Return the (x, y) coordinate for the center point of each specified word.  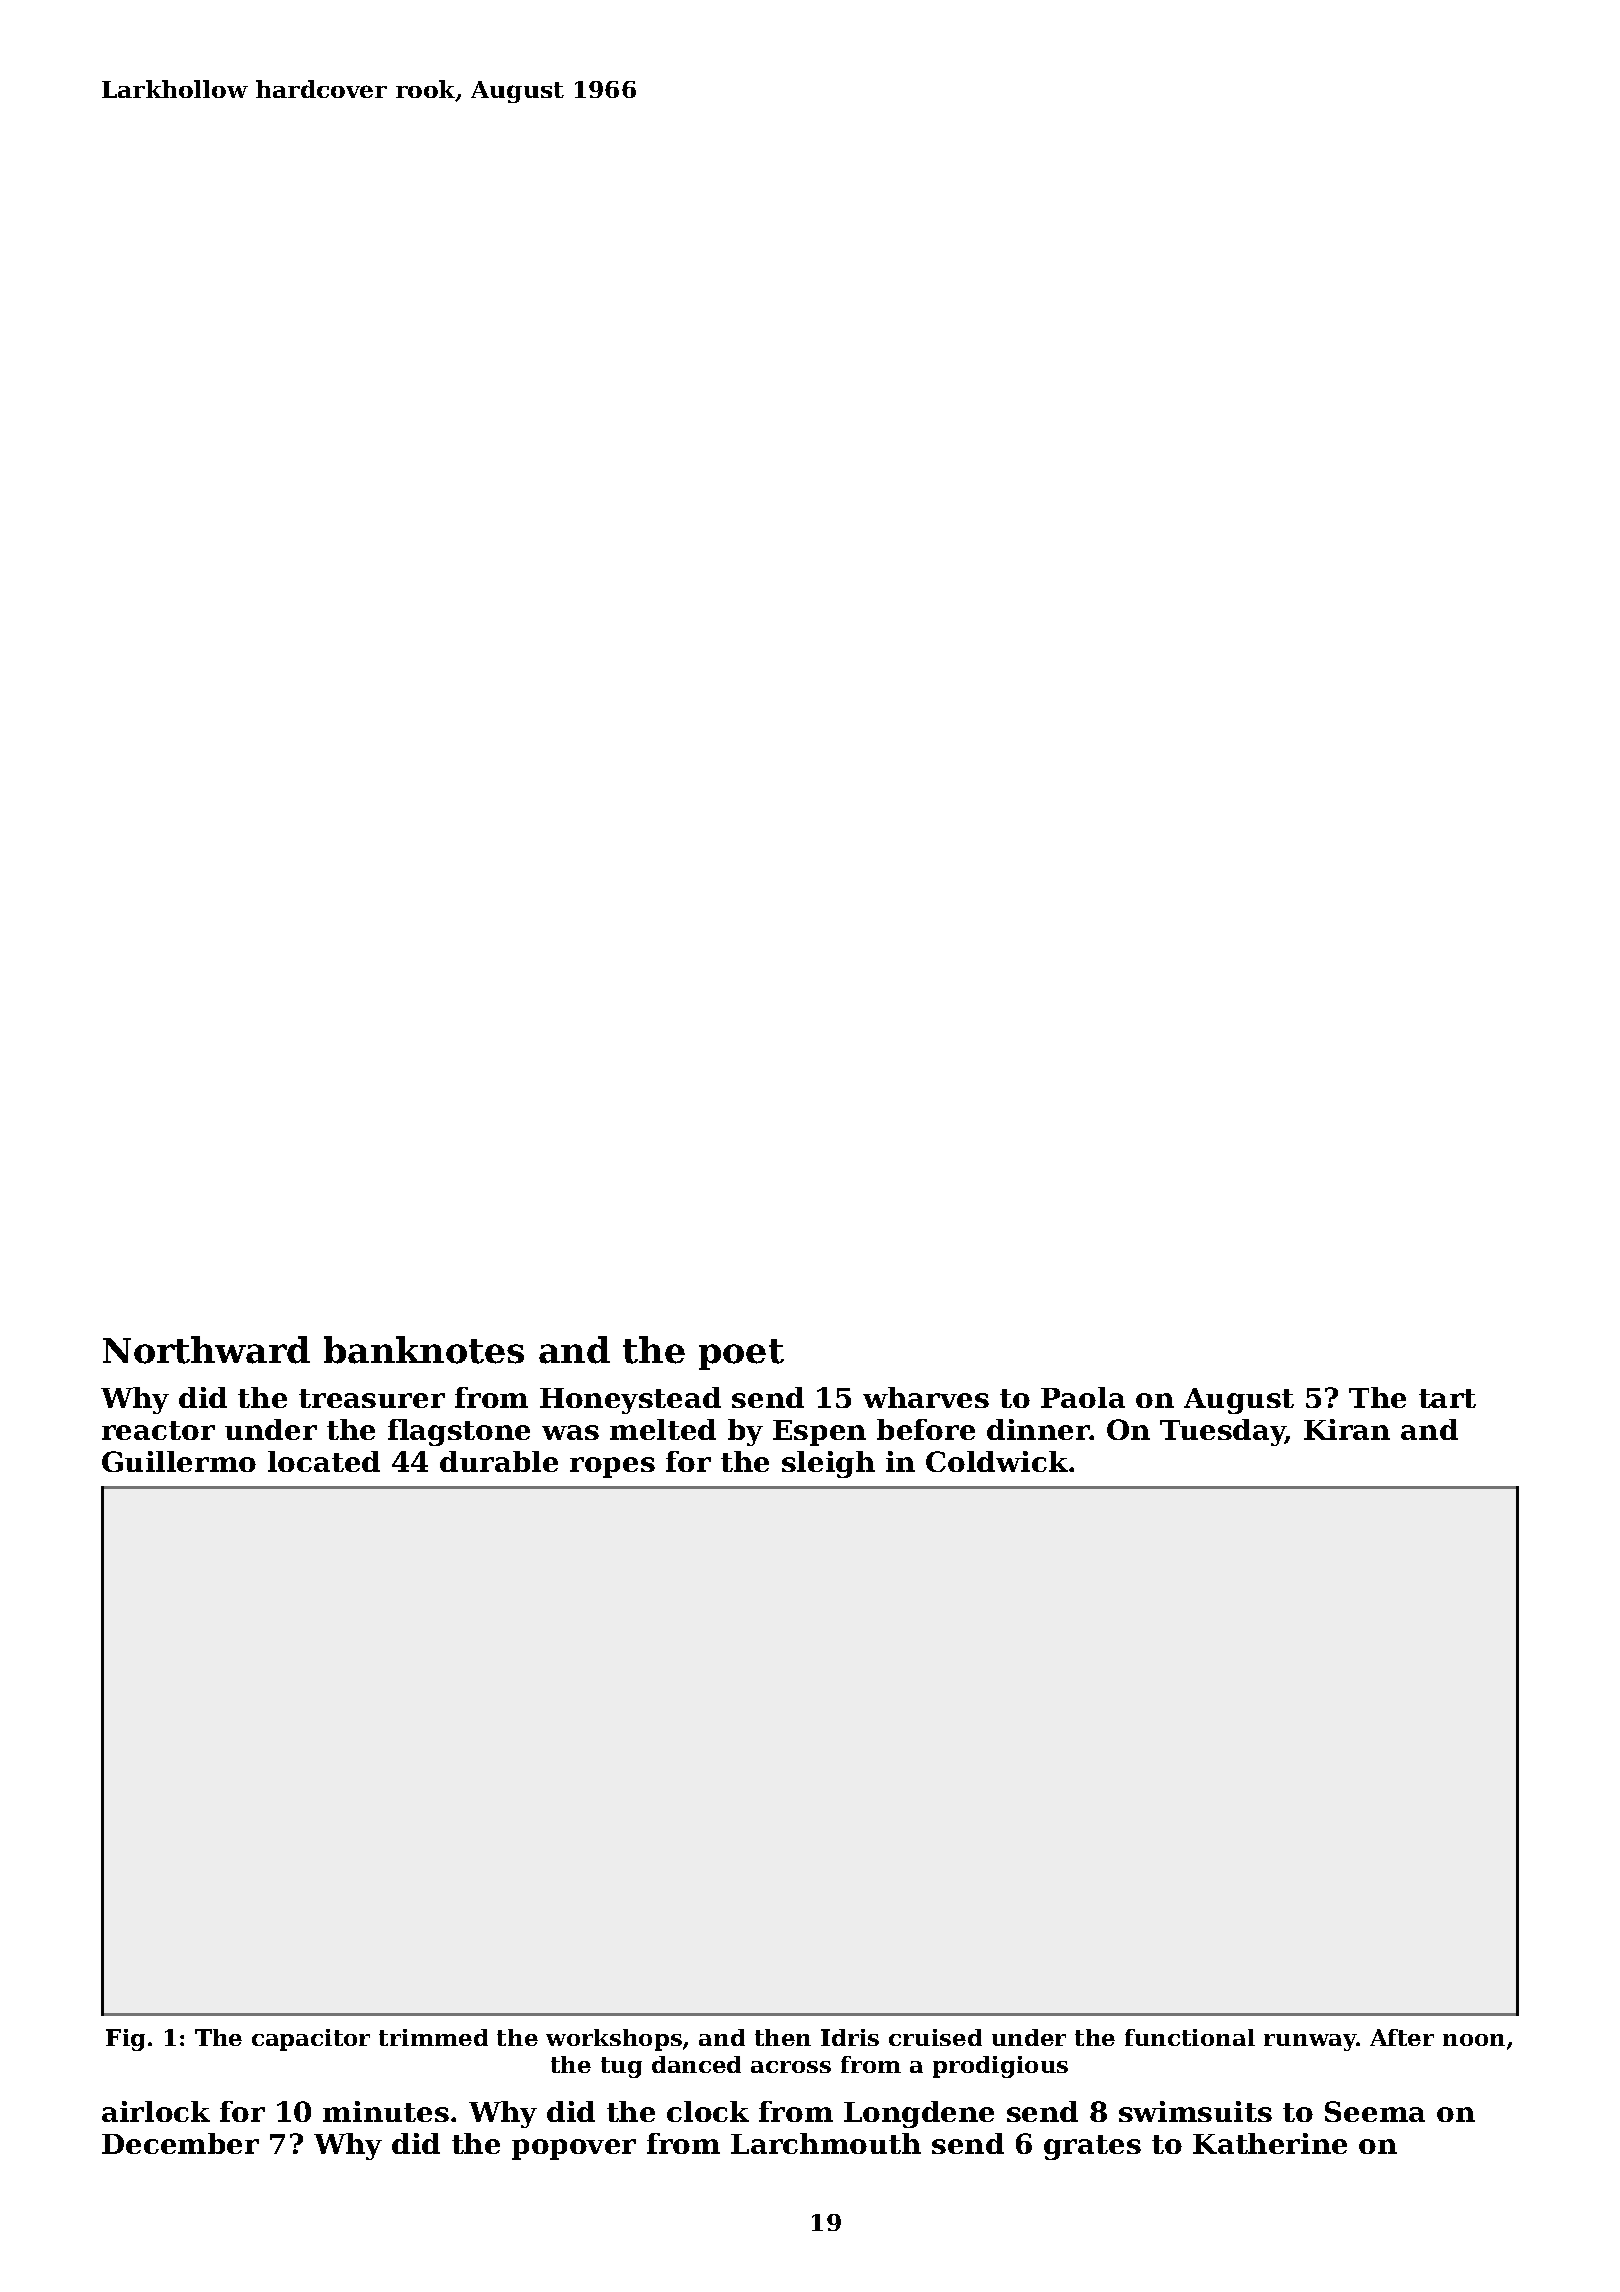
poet (741, 1354)
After (1402, 2037)
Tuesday (1223, 1432)
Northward (206, 1350)
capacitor (311, 2040)
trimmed (433, 2037)
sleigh (828, 1464)
